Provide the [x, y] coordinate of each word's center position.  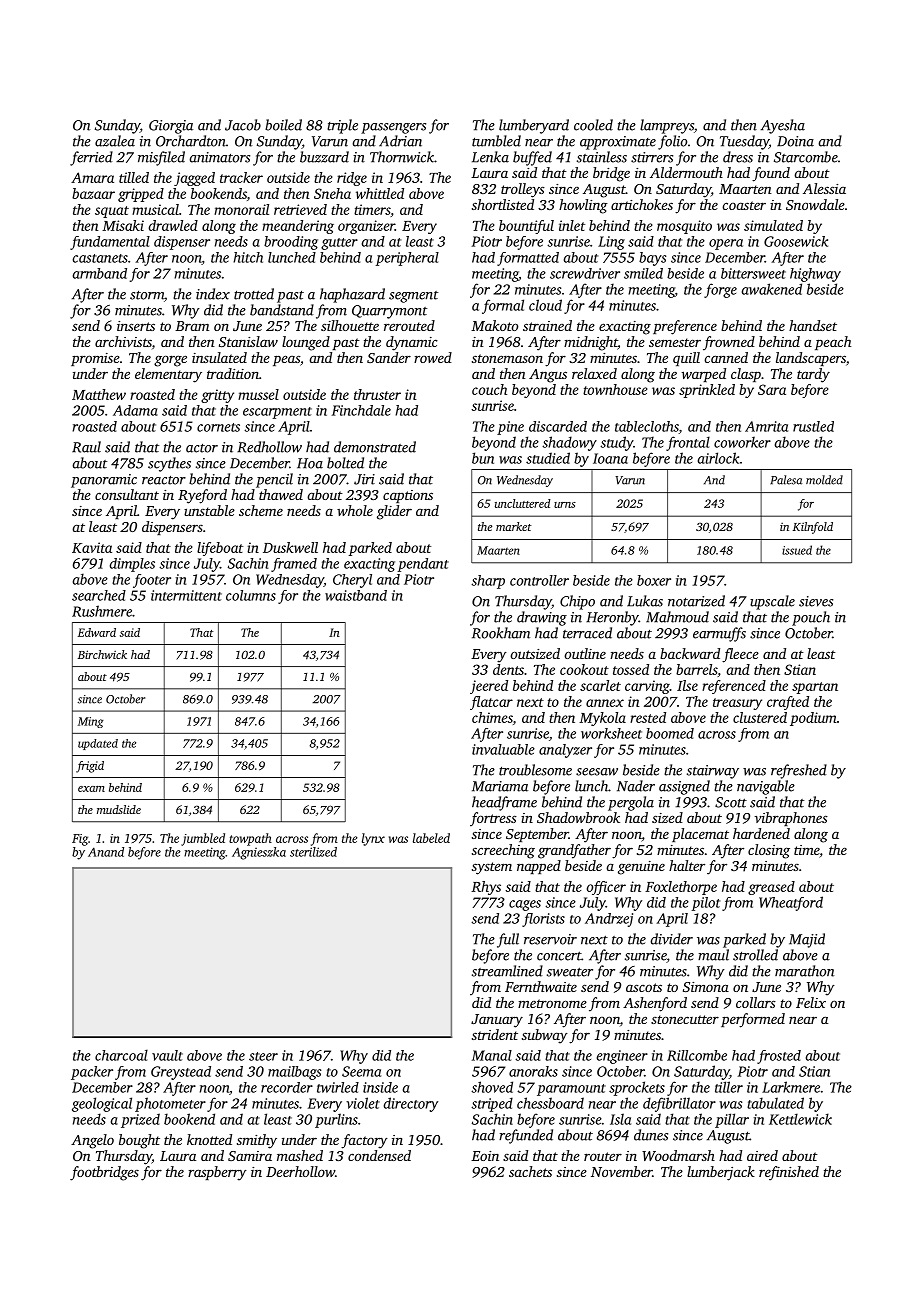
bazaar [93, 193]
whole [355, 510]
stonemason [507, 358]
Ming [90, 722]
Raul [86, 447]
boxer [654, 580]
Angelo [92, 1141]
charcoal [121, 1055]
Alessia [824, 188]
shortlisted [503, 204]
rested [648, 717]
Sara [772, 389]
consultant [127, 494]
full [508, 940]
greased [771, 888]
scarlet [600, 685]
